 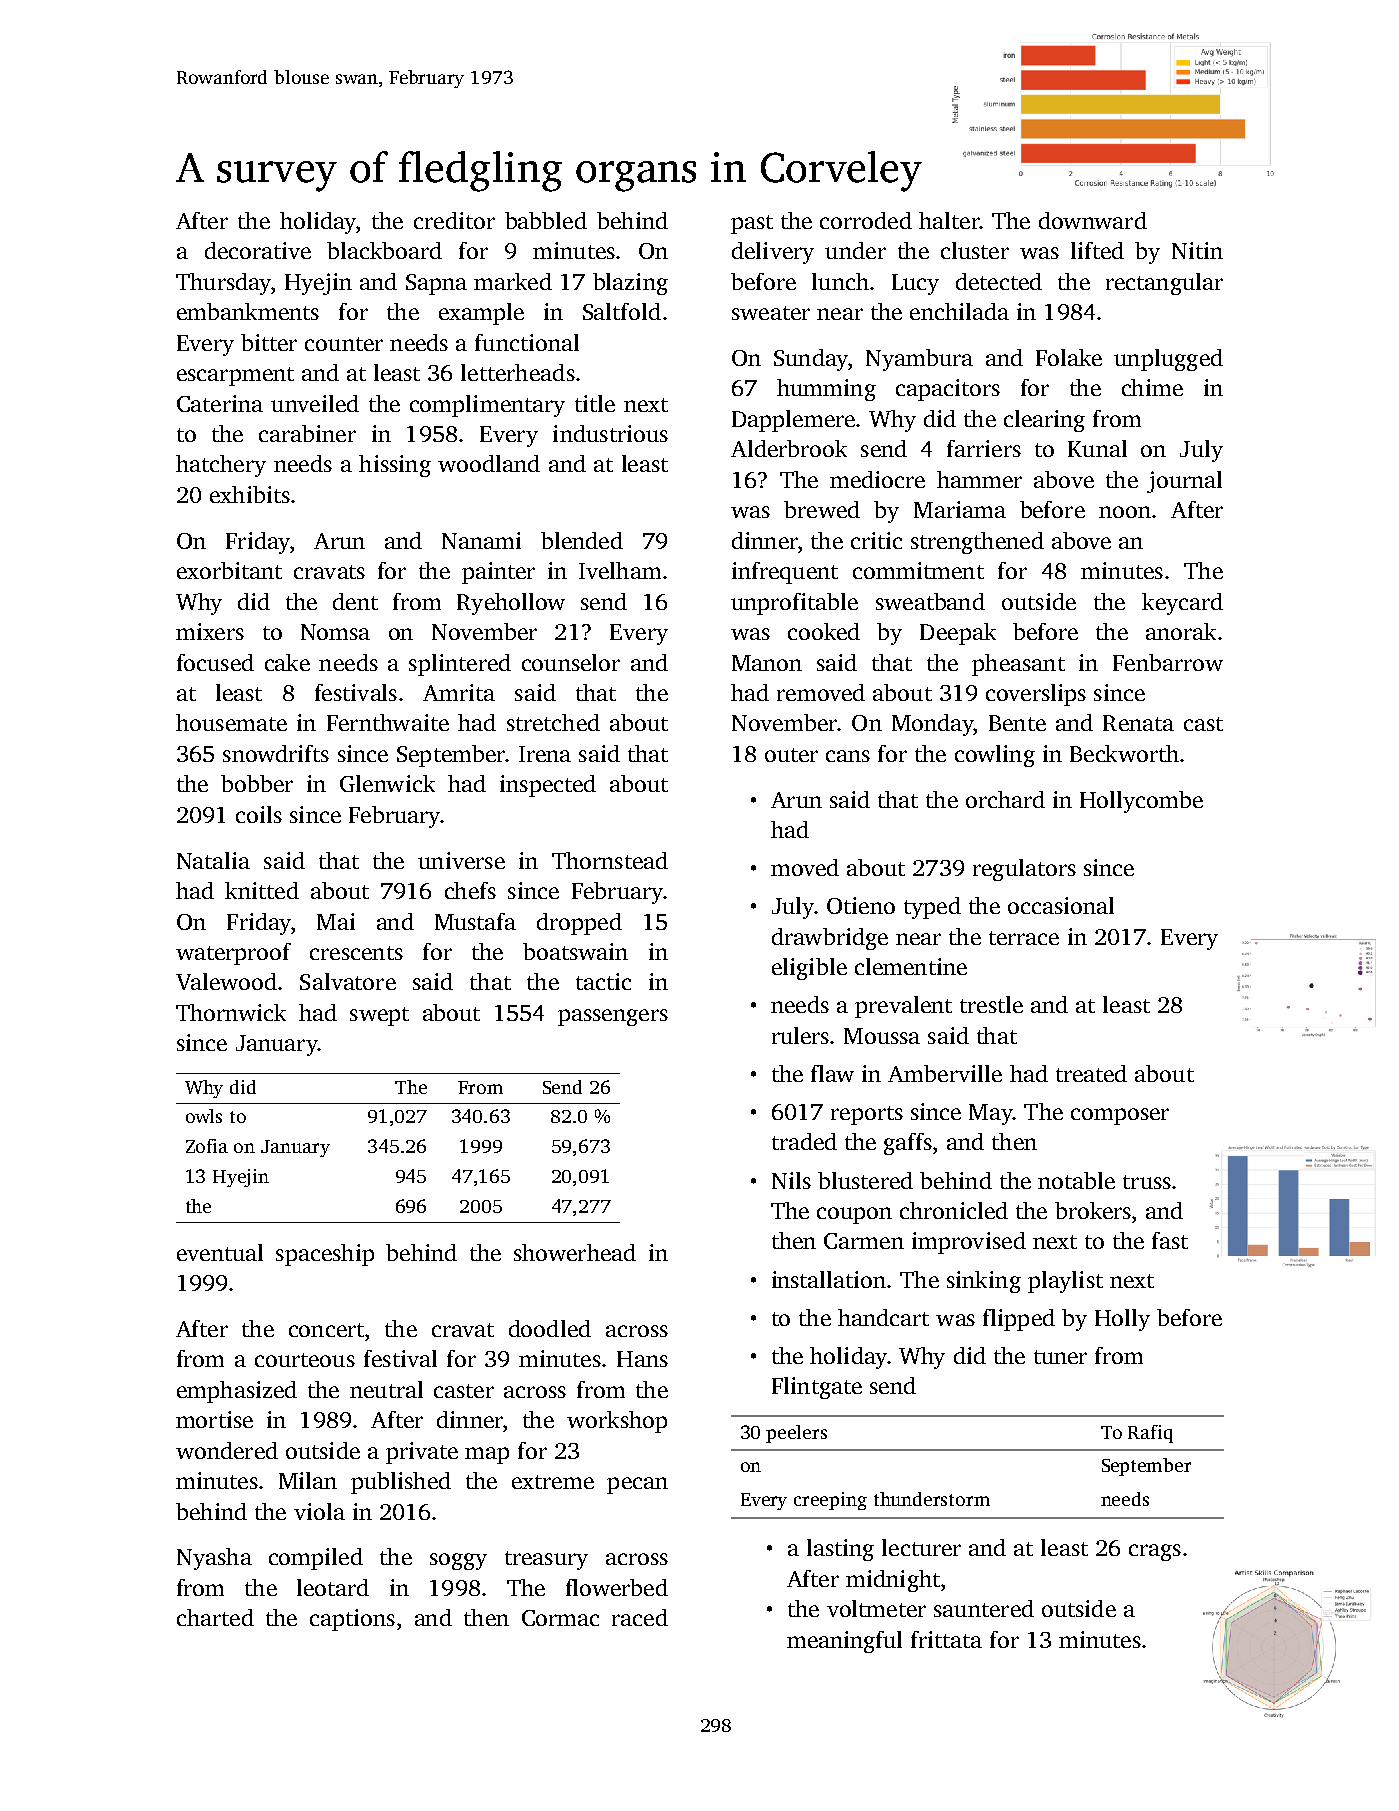 What do you see at coordinates (470, 890) in the screenshot?
I see `chefs` at bounding box center [470, 890].
